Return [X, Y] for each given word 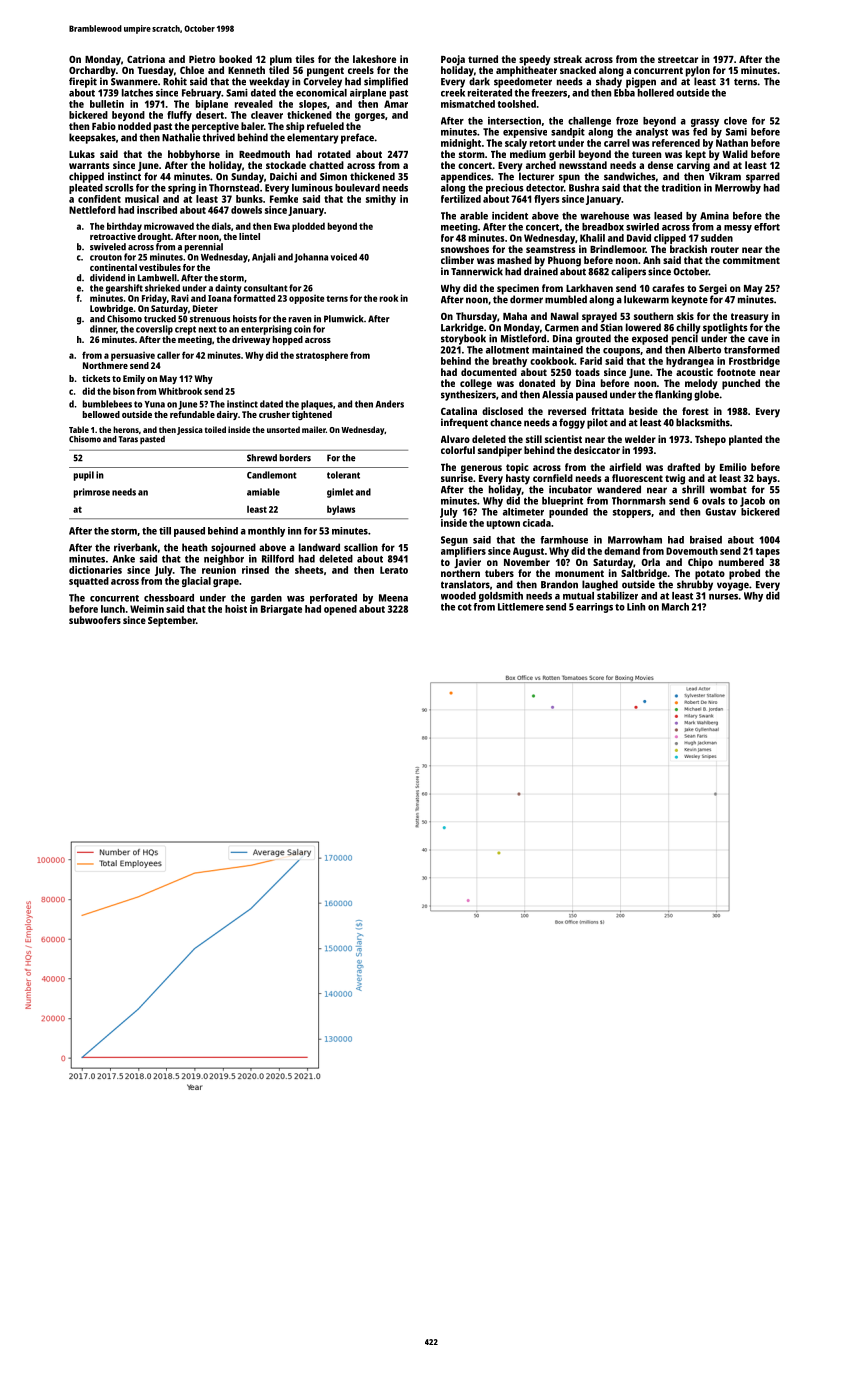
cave [758, 339]
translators [465, 584]
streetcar [678, 59]
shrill [693, 489]
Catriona [146, 59]
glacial [196, 582]
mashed [514, 260]
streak [568, 59]
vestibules [160, 267]
